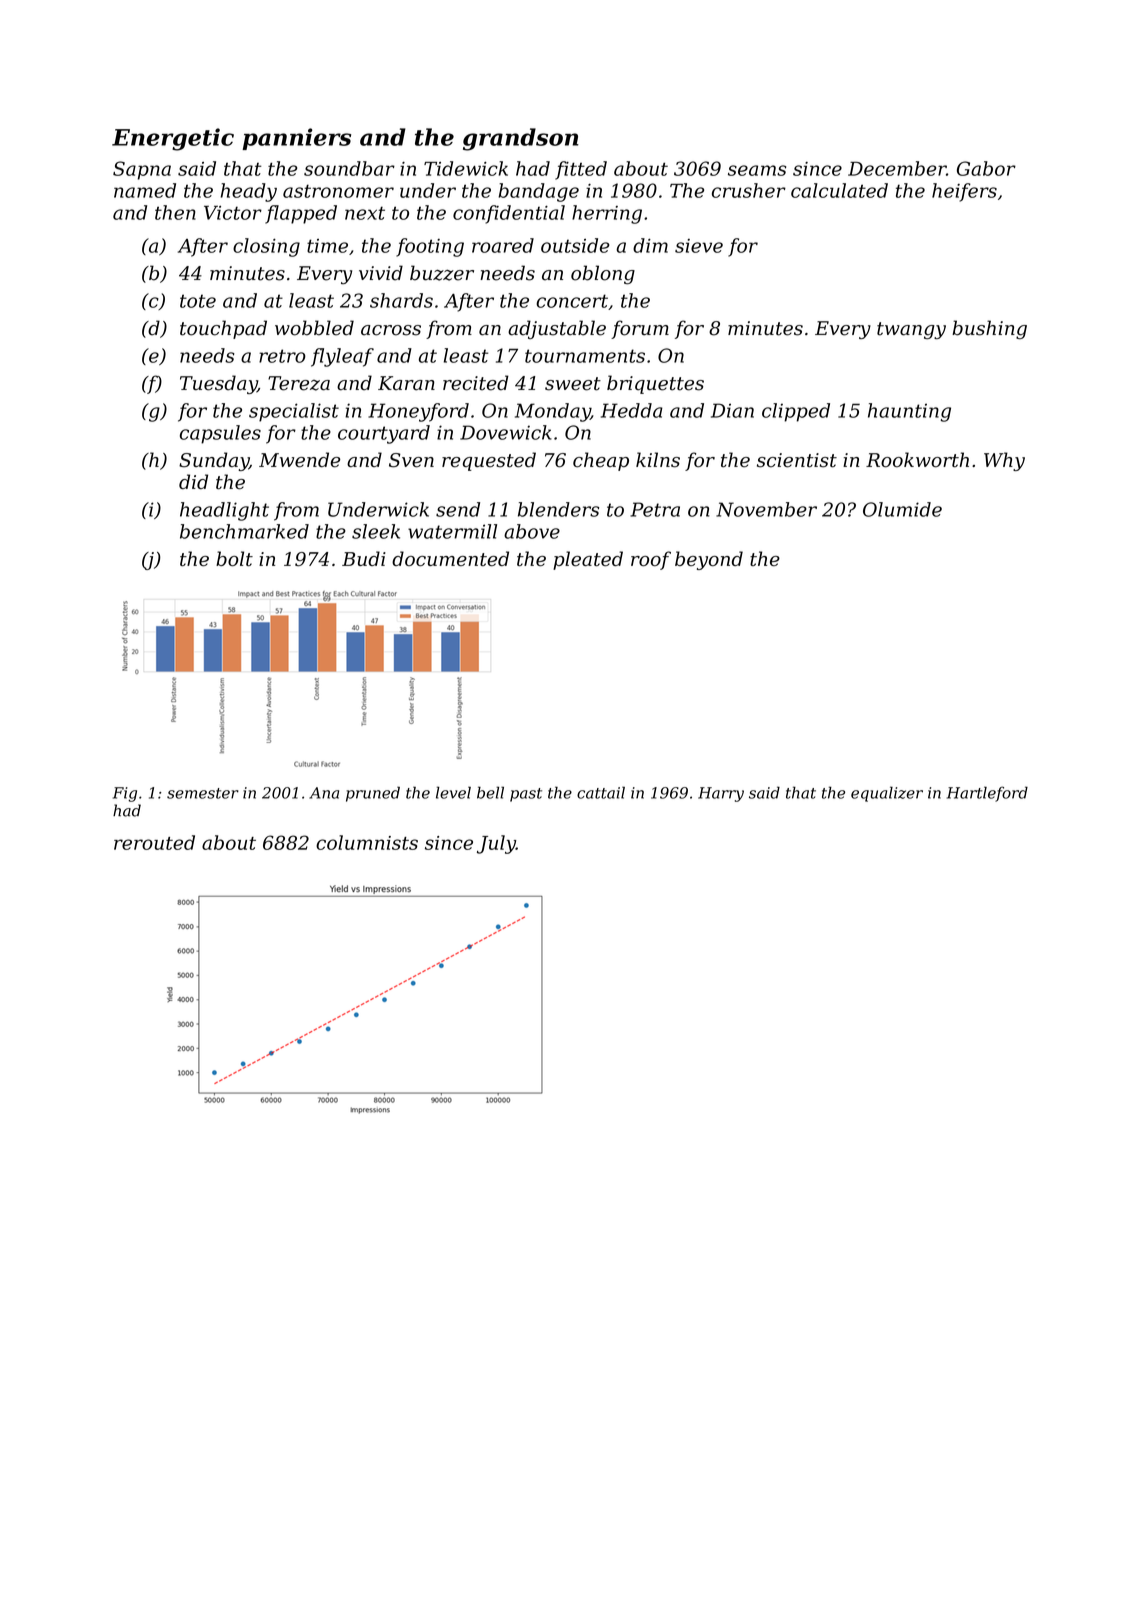 This page has height=1623, width=1148. What do you see at coordinates (603, 275) in the page?
I see `oblong` at bounding box center [603, 275].
